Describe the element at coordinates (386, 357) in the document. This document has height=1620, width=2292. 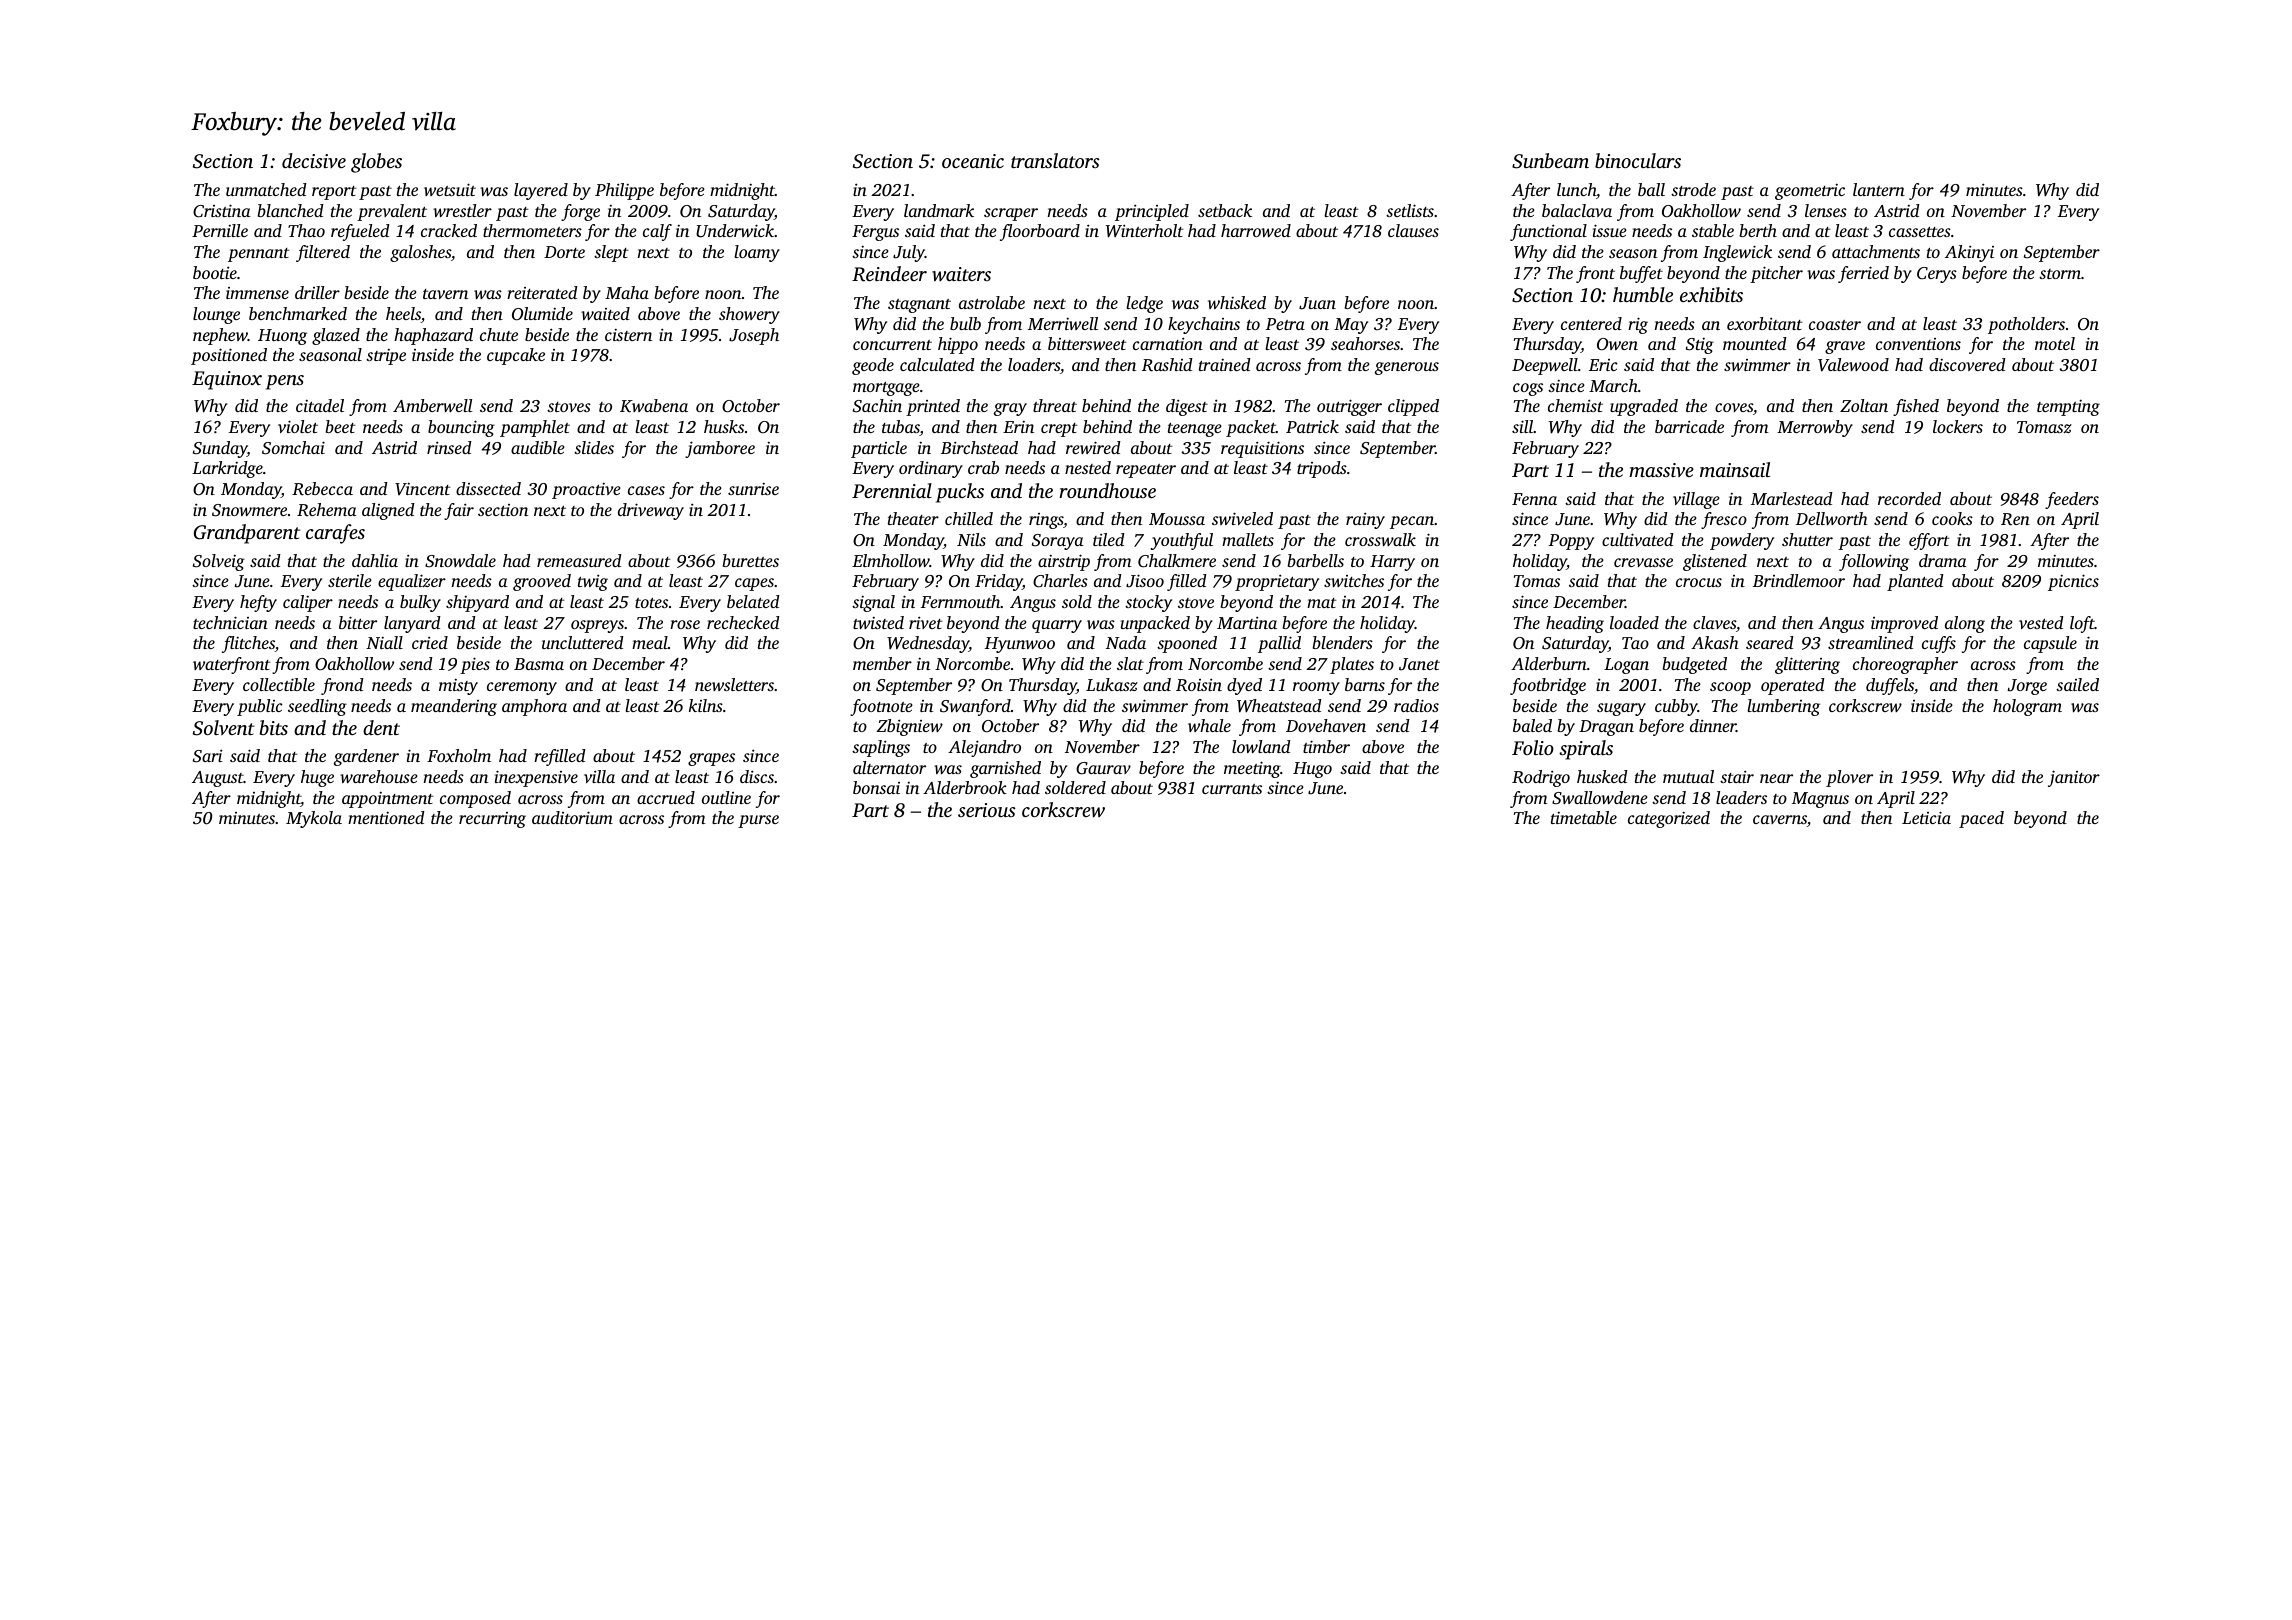
I see `stripe` at that location.
